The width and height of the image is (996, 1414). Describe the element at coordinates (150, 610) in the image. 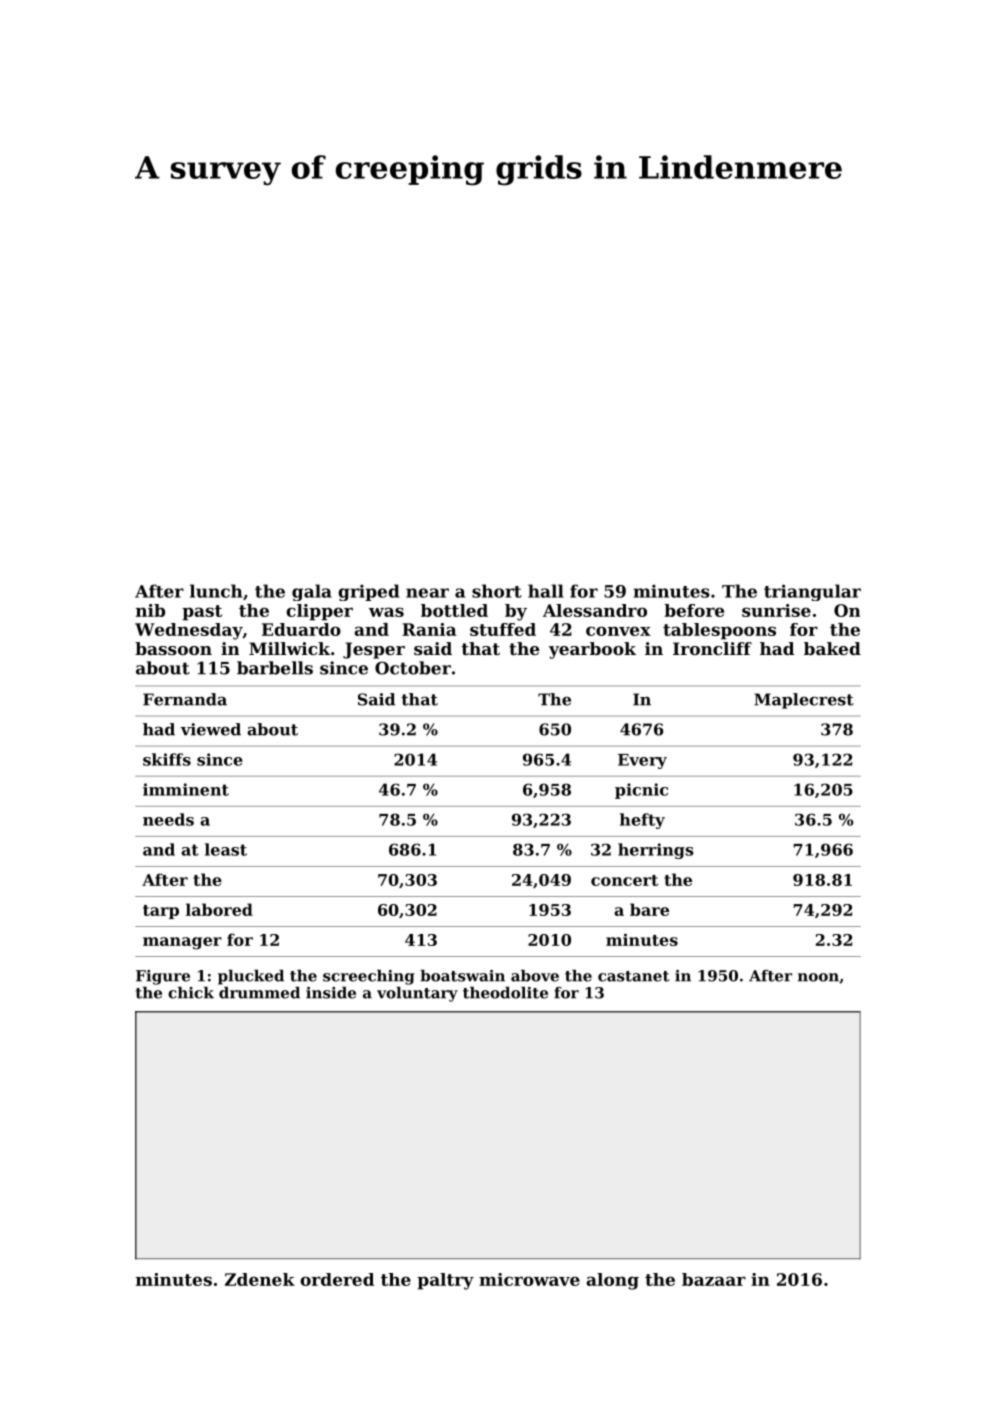

I see `nib` at that location.
